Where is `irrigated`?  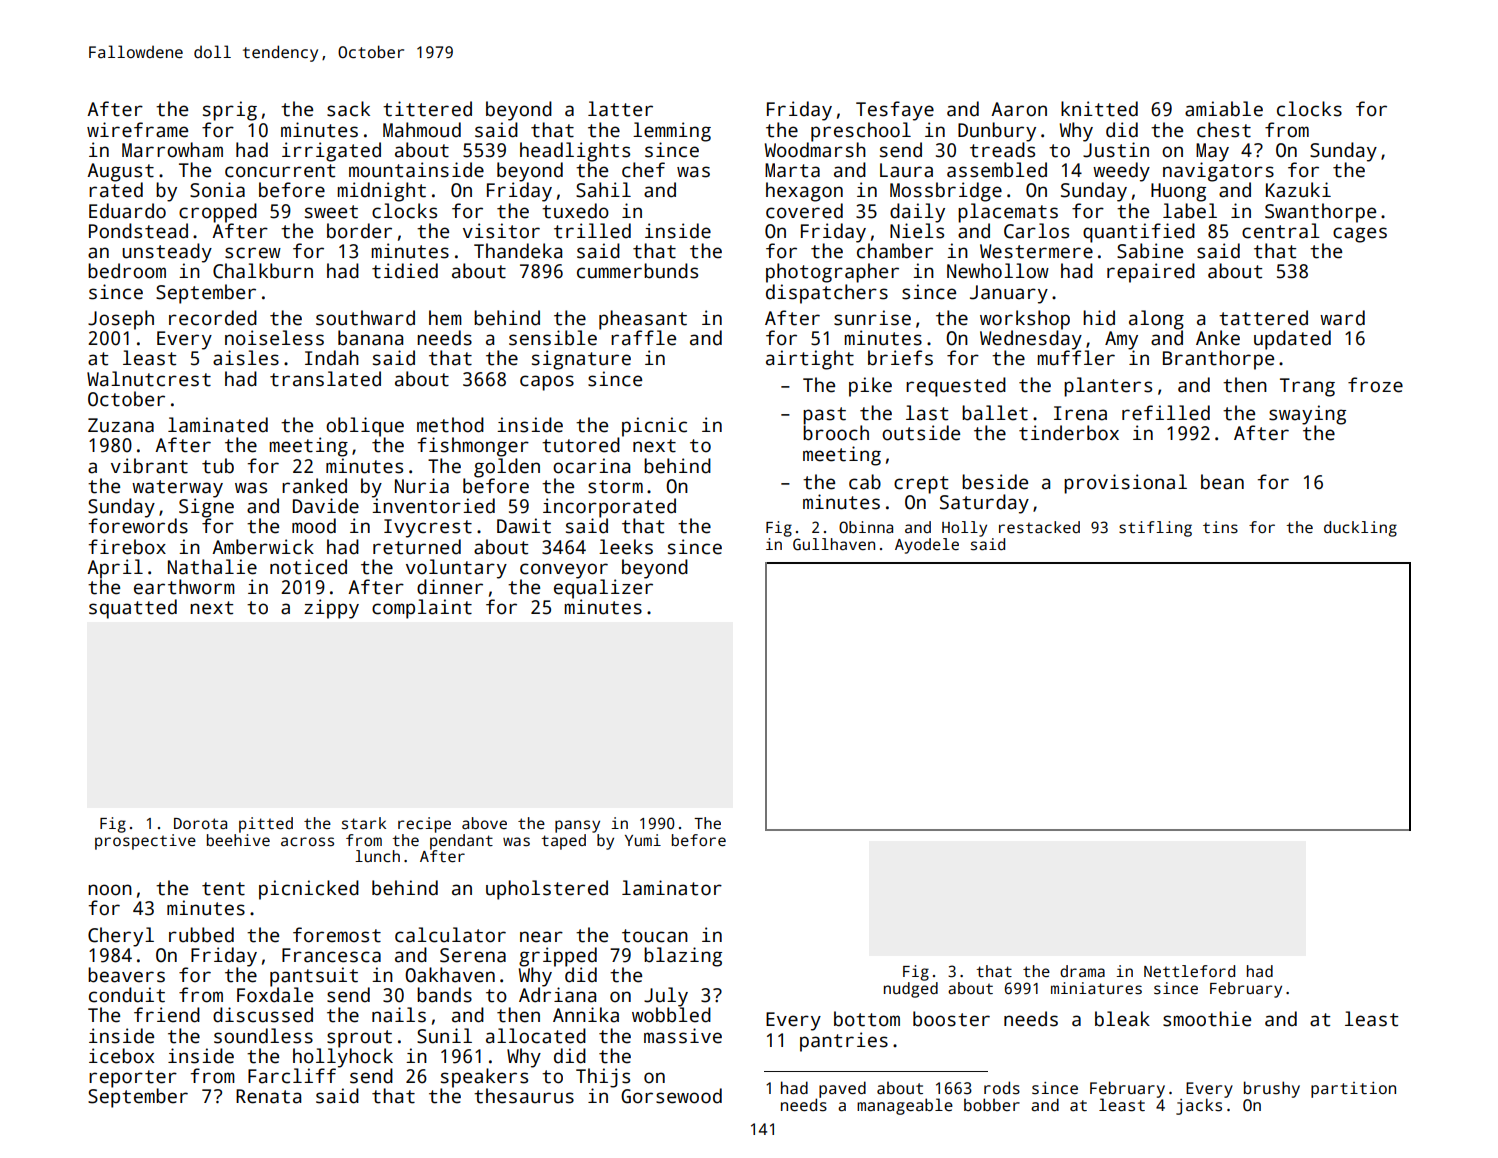
irrigated is located at coordinates (331, 152).
